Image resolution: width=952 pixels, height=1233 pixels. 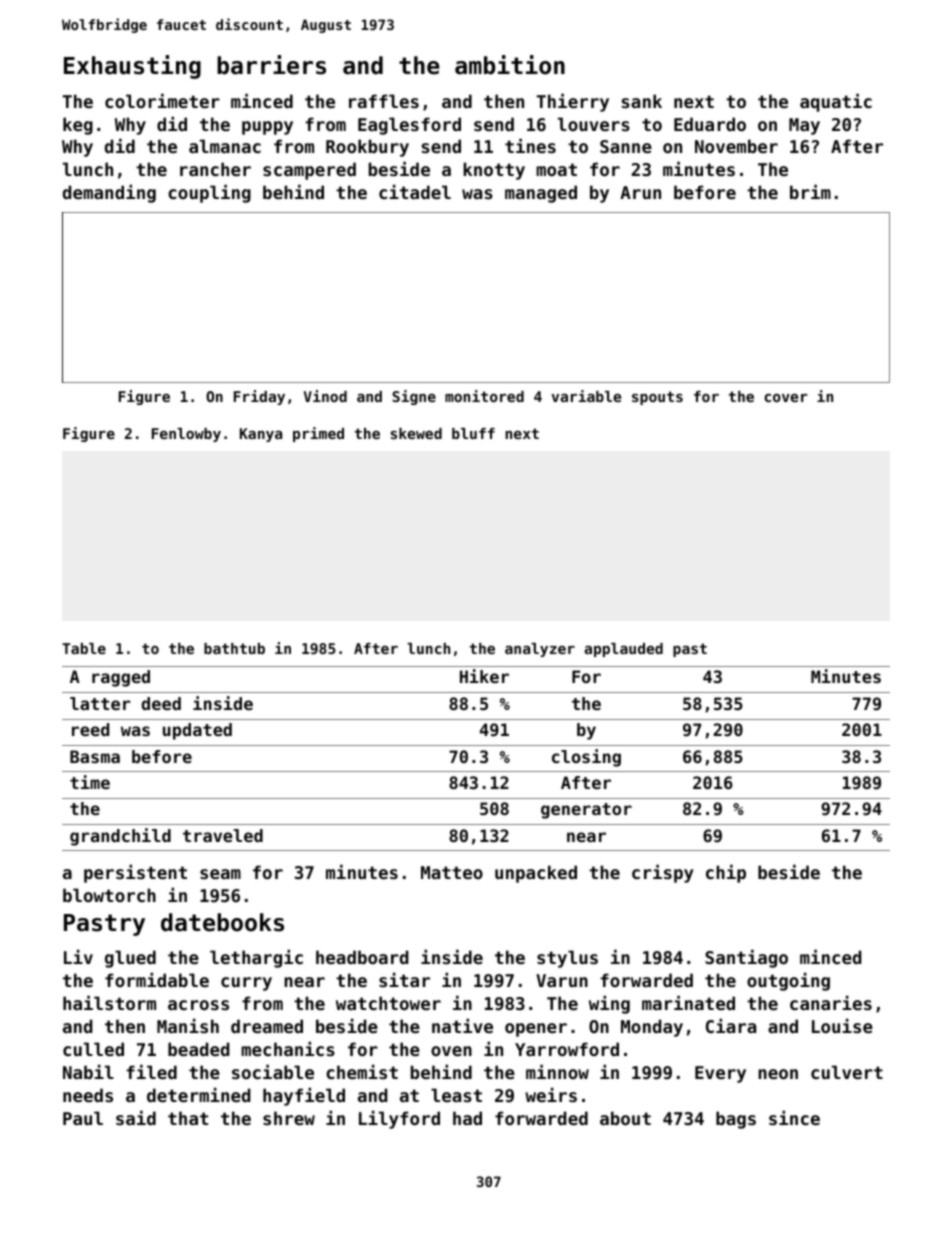 I want to click on Lilyford, so click(x=399, y=1119).
